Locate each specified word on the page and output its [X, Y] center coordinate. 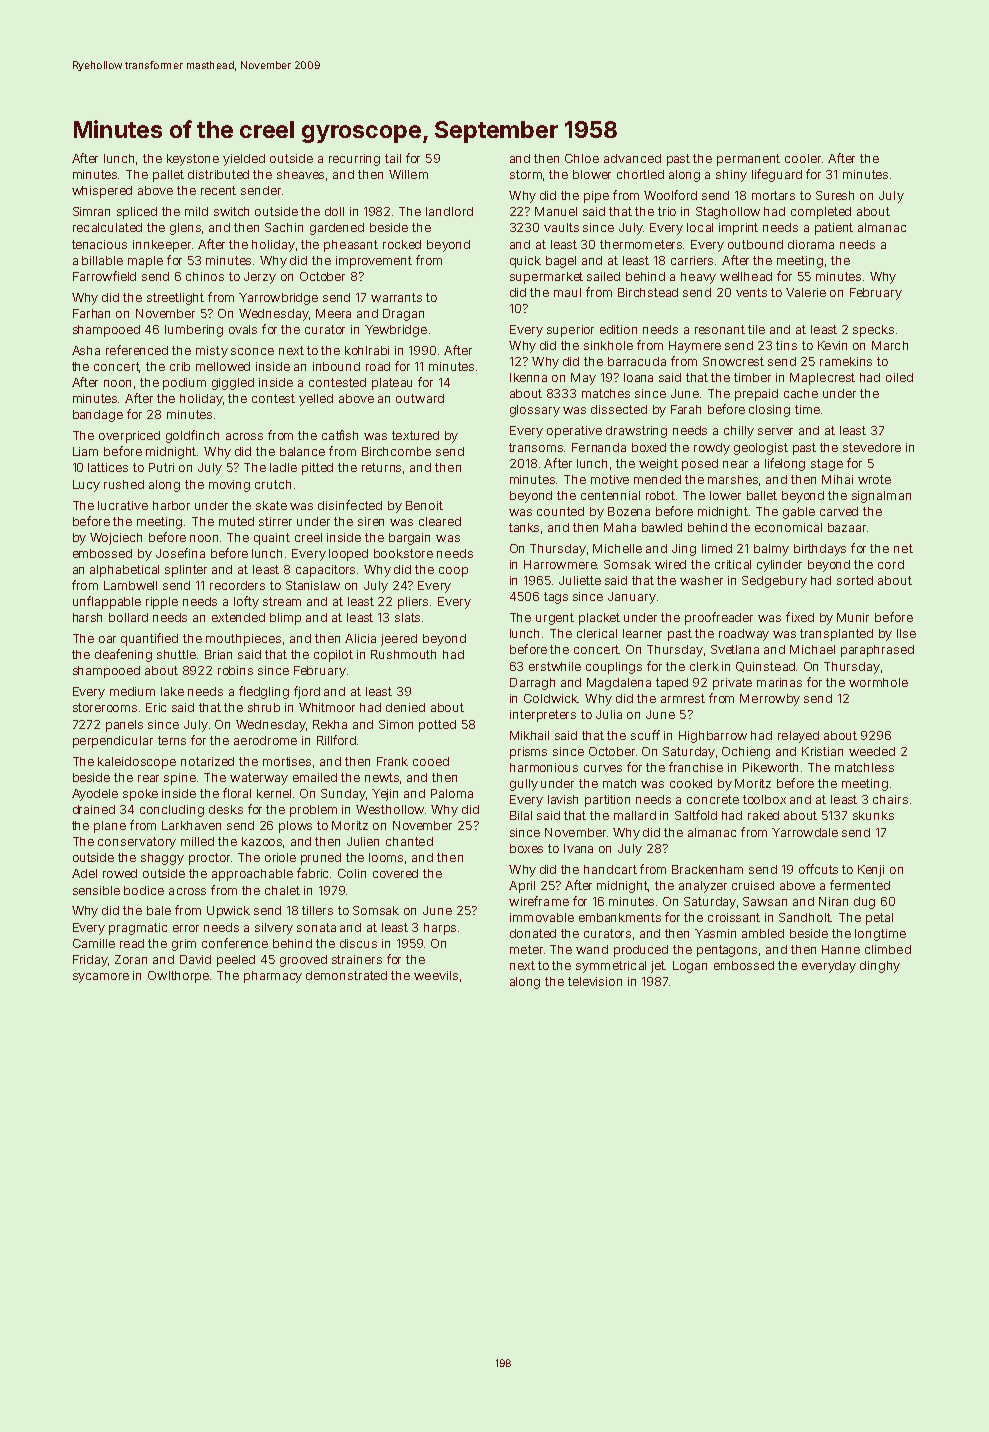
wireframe [539, 901]
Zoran [131, 959]
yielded [244, 160]
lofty [246, 602]
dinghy [880, 967]
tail [393, 158]
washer [701, 580]
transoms [536, 447]
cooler [803, 158]
